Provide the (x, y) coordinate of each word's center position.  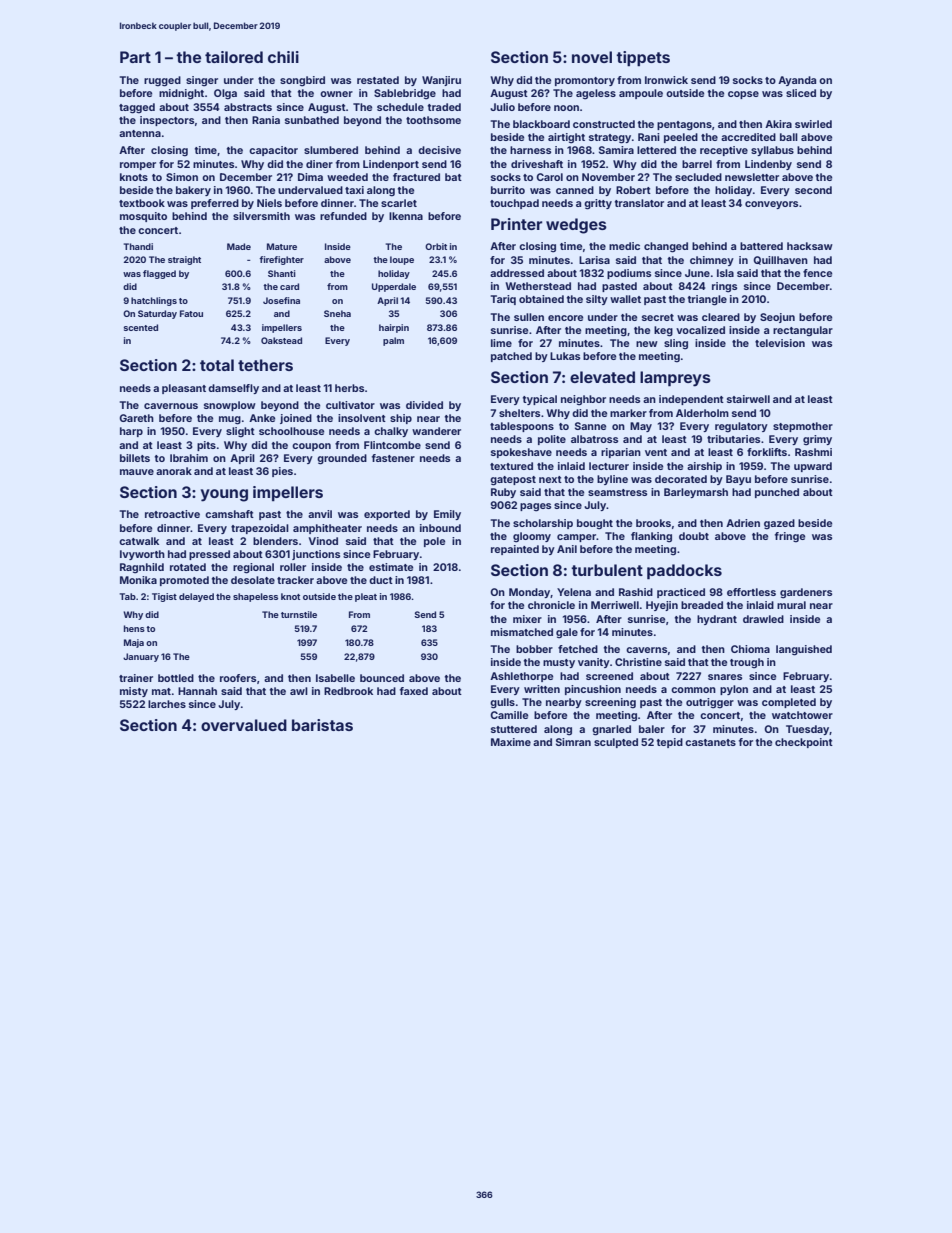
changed (666, 247)
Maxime (511, 742)
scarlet (399, 203)
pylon (734, 690)
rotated (188, 567)
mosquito (143, 217)
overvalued (244, 725)
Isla (725, 273)
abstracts (248, 107)
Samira (616, 150)
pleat (366, 597)
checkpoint (804, 743)
